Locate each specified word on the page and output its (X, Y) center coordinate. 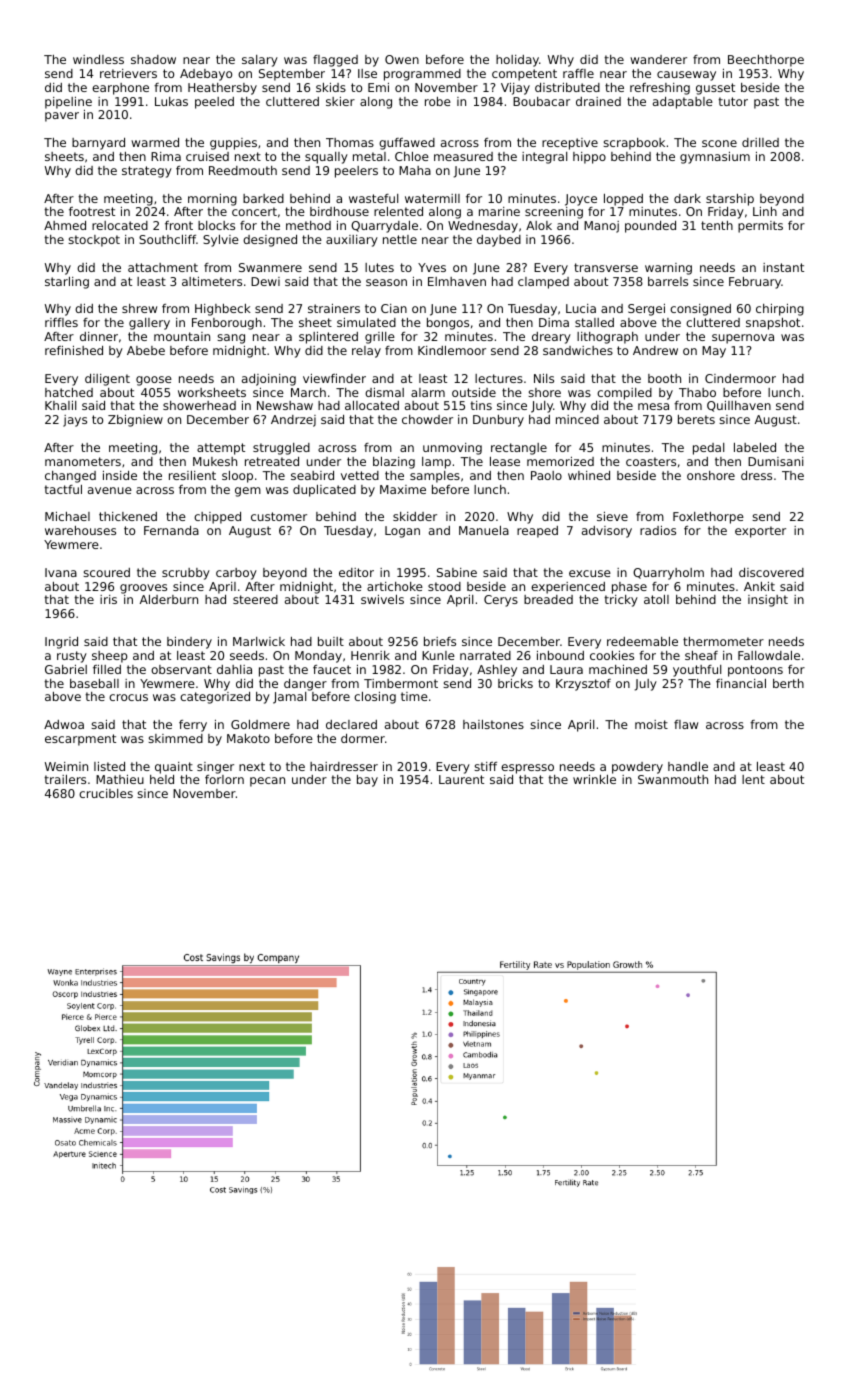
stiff (485, 766)
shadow (153, 59)
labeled (755, 447)
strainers (334, 308)
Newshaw (285, 405)
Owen (402, 59)
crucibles (106, 793)
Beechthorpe (766, 61)
